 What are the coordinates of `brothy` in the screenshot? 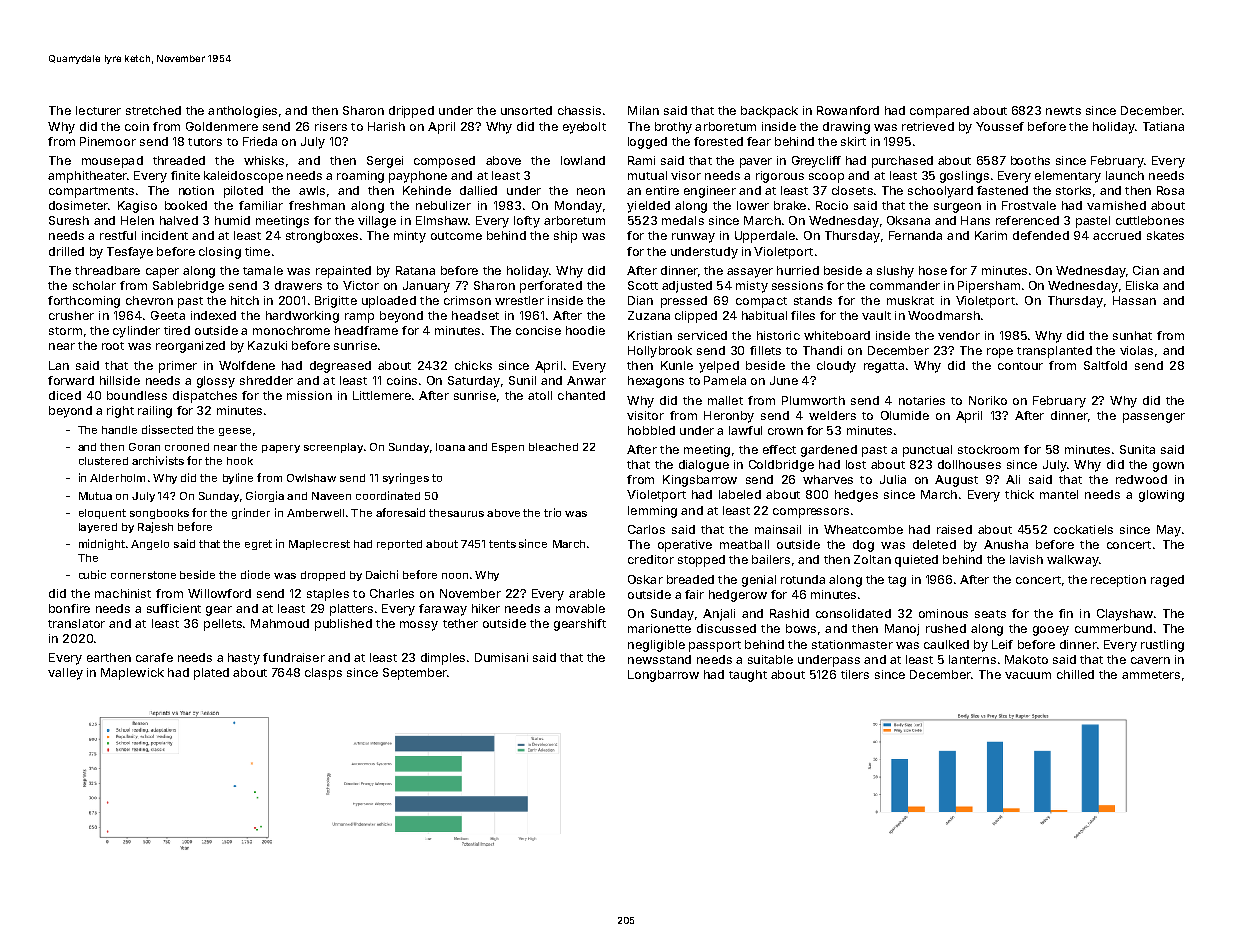 It's located at (673, 128).
